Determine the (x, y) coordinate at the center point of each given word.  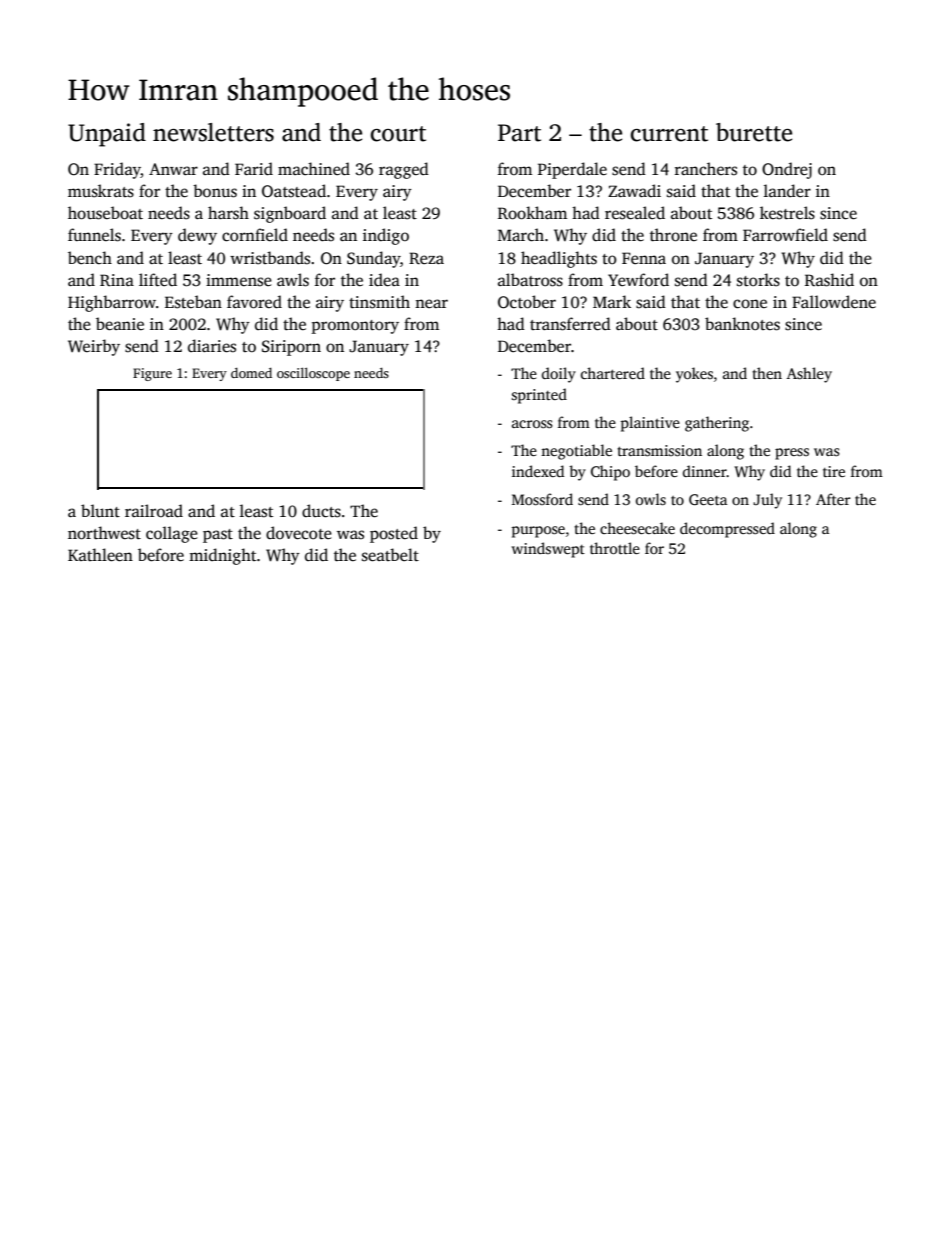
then (767, 373)
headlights (559, 259)
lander (787, 190)
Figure (152, 374)
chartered (613, 373)
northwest (104, 533)
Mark (612, 301)
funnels (94, 235)
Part (519, 133)
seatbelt (390, 555)
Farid (254, 169)
